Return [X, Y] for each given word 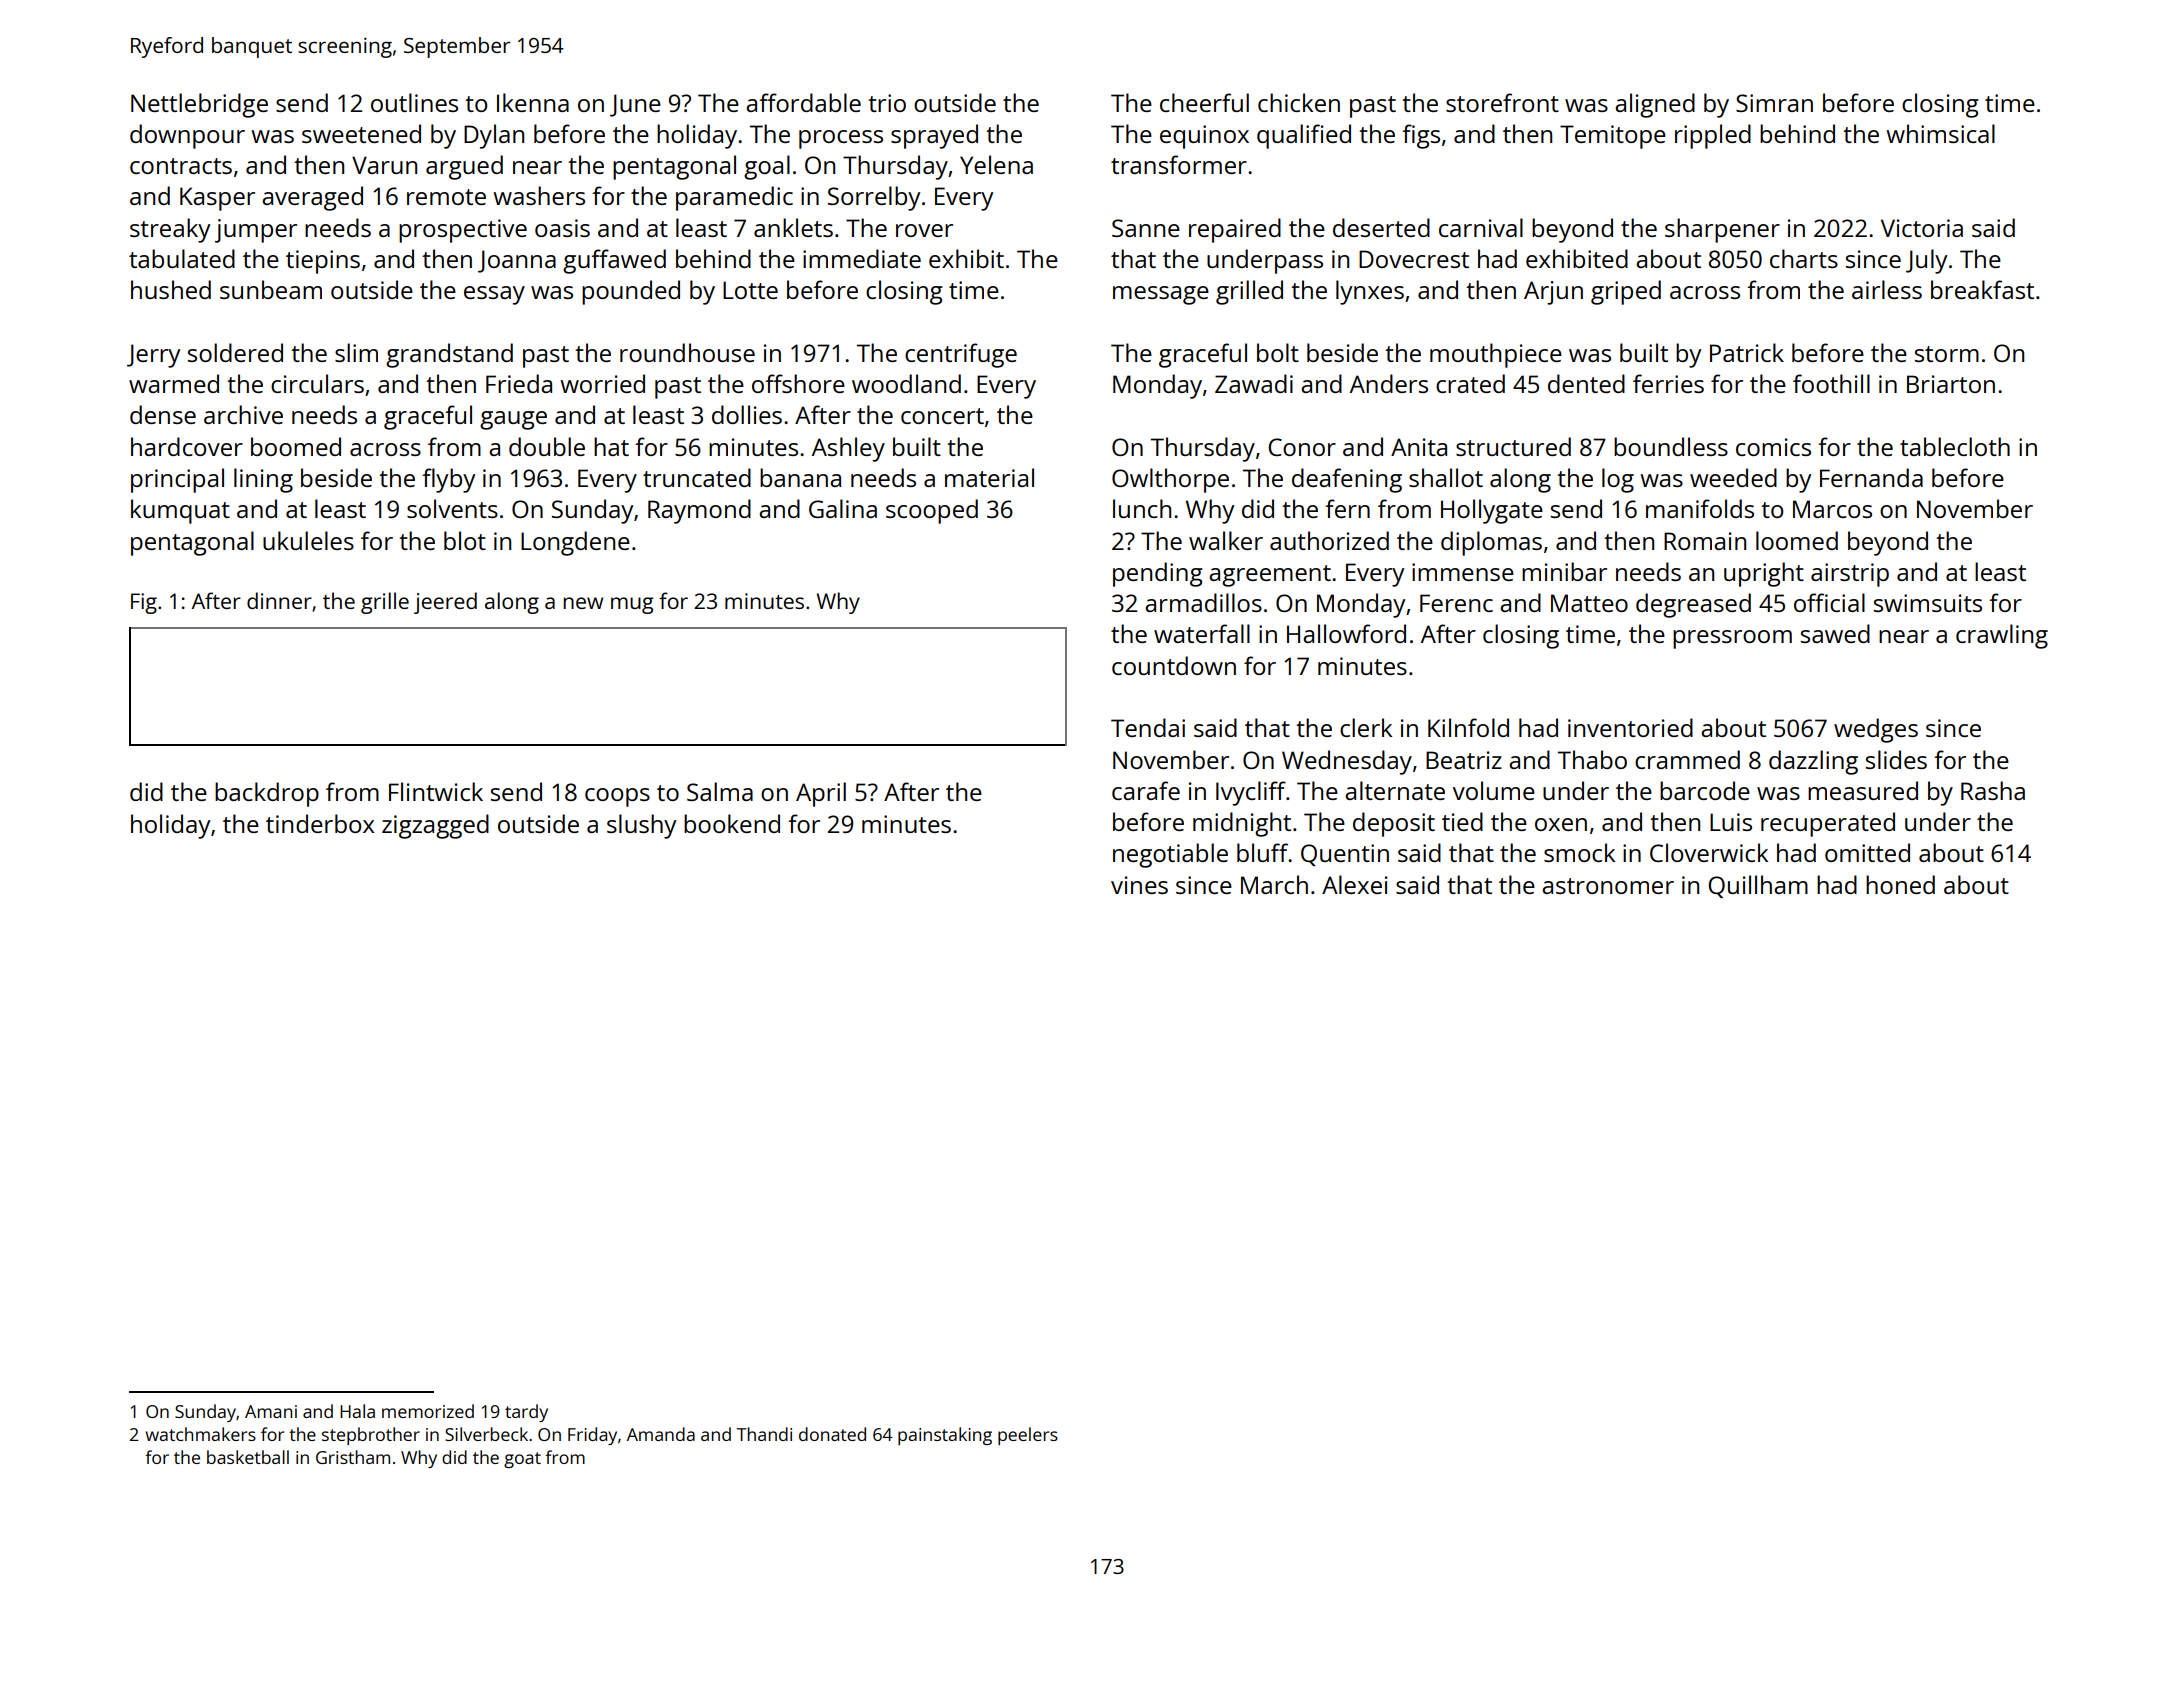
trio [887, 103]
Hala [357, 1411]
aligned [1655, 105]
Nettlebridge [199, 105]
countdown [1174, 665]
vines [1139, 885]
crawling [2002, 636]
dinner [279, 600]
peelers [1028, 1436]
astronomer [1608, 886]
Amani [271, 1411]
